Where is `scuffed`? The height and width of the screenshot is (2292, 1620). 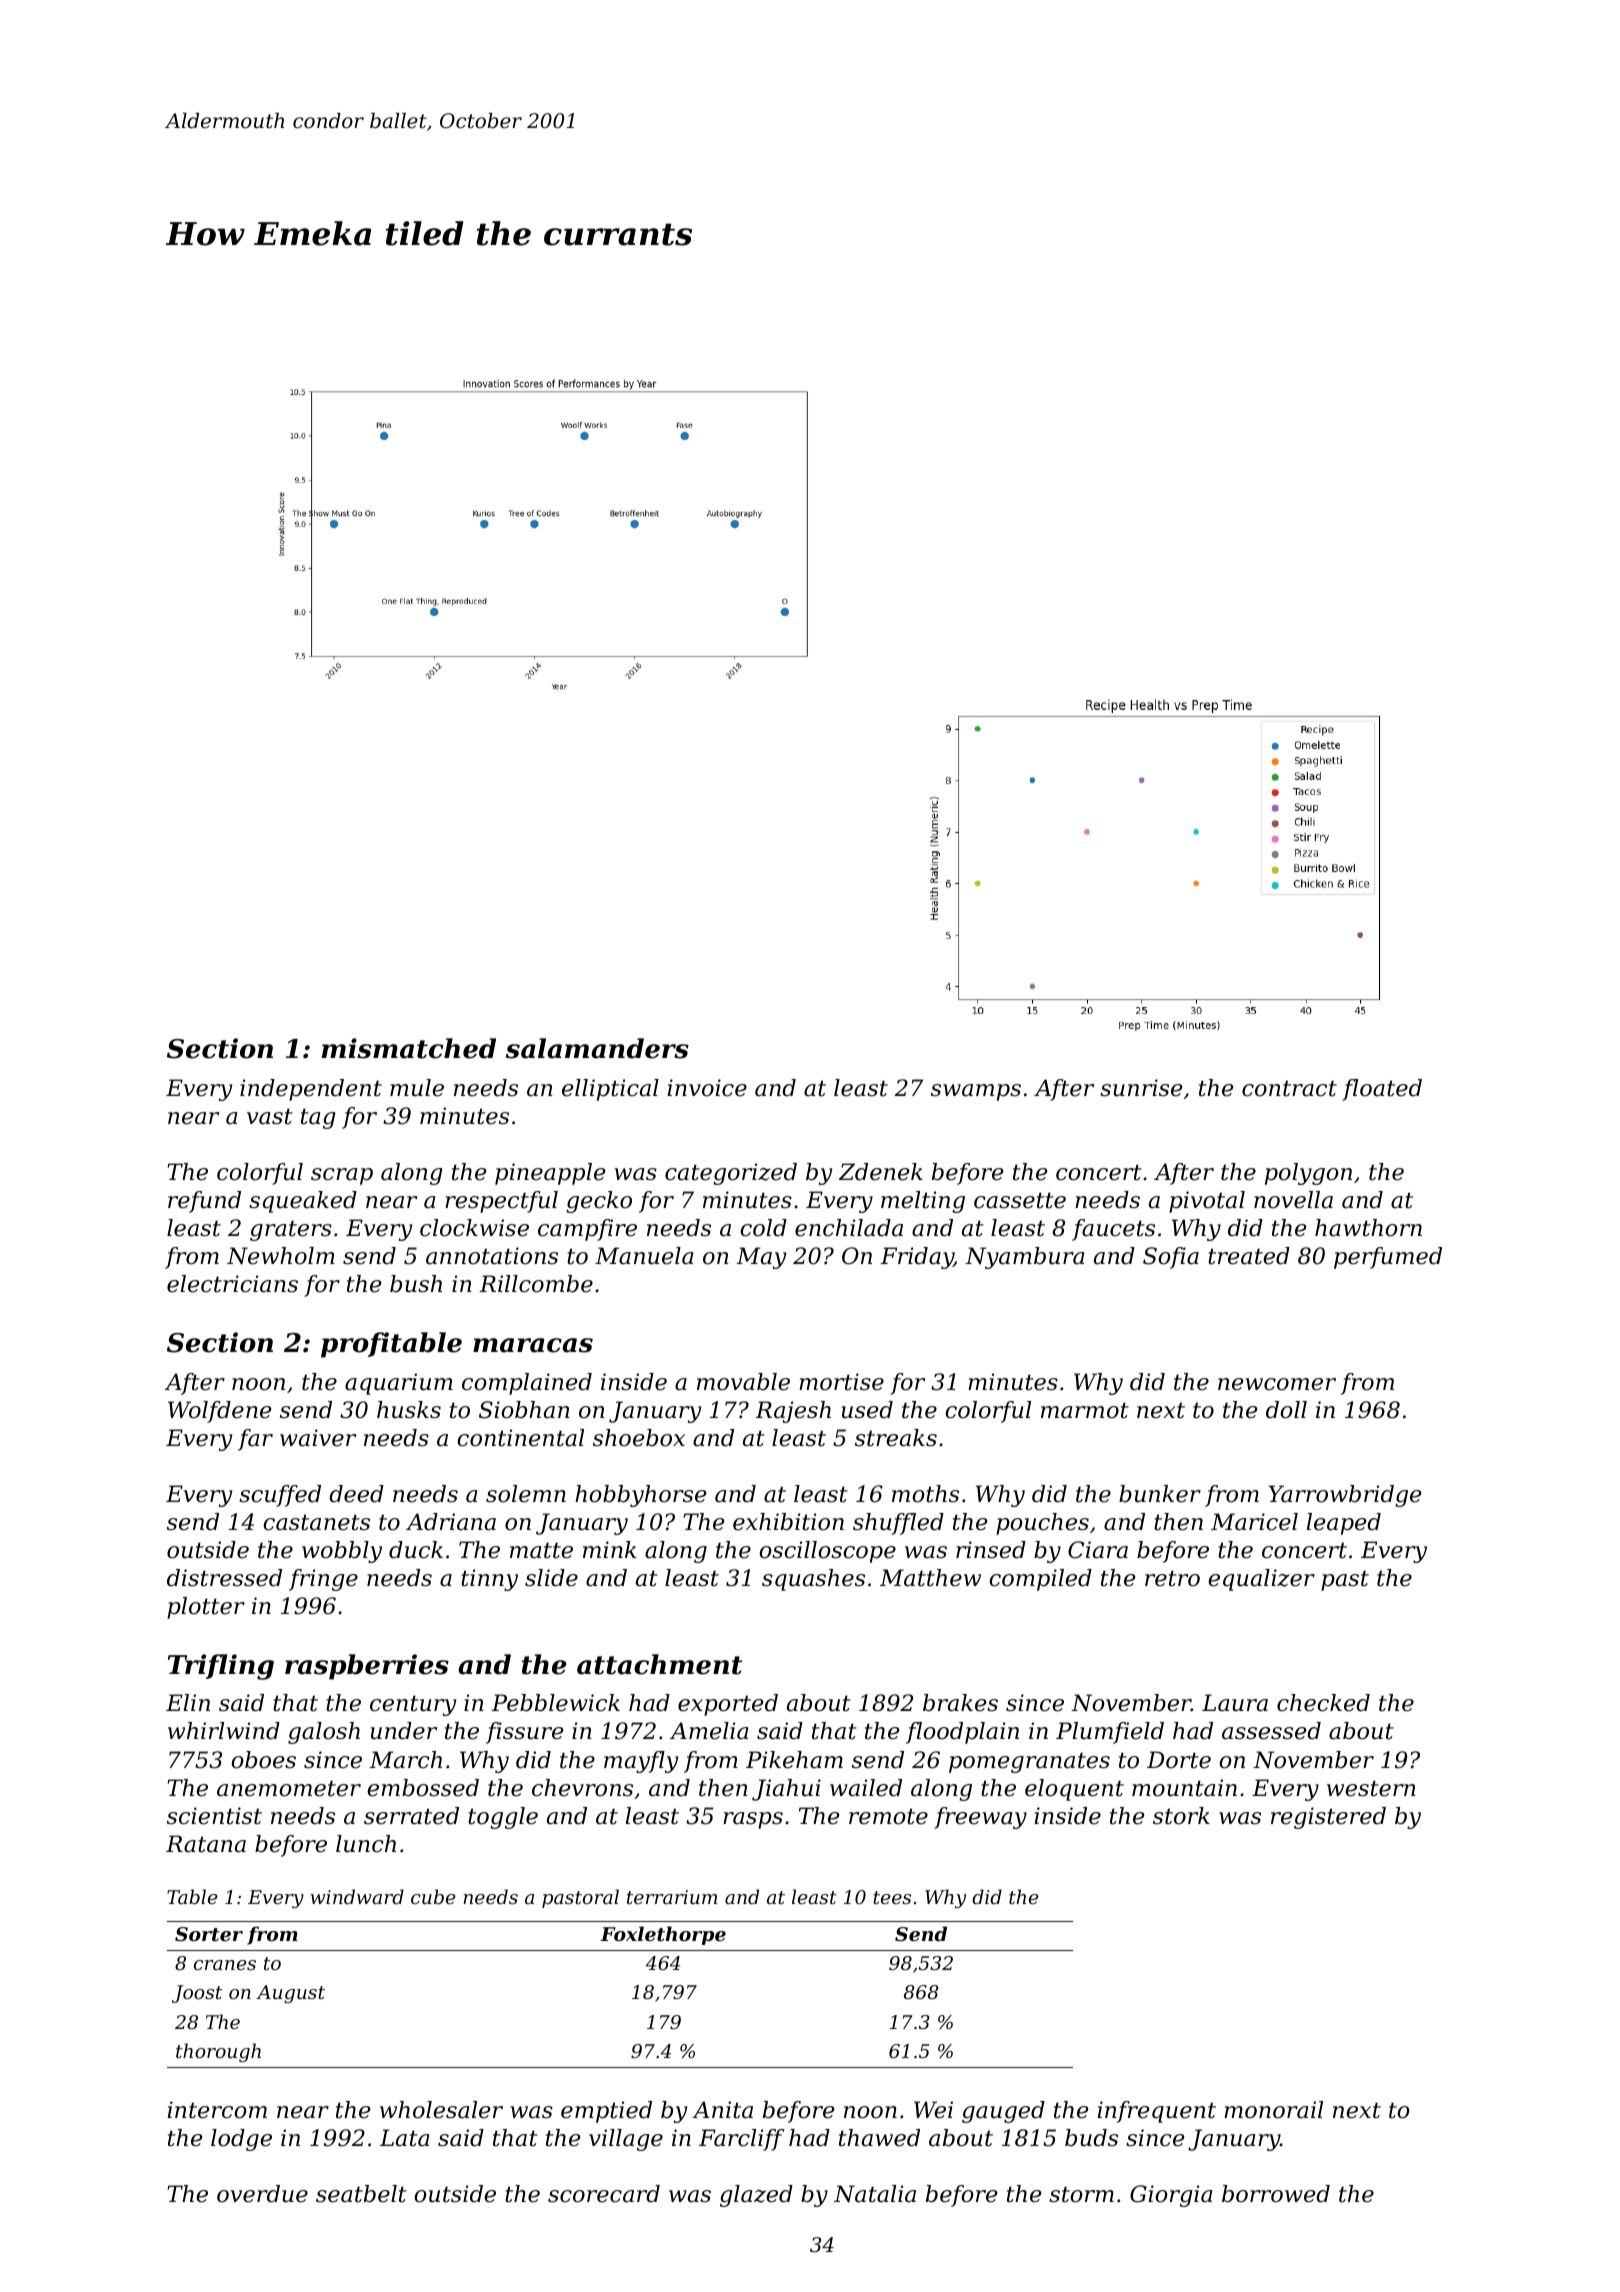
scuffed is located at coordinates (280, 1496).
